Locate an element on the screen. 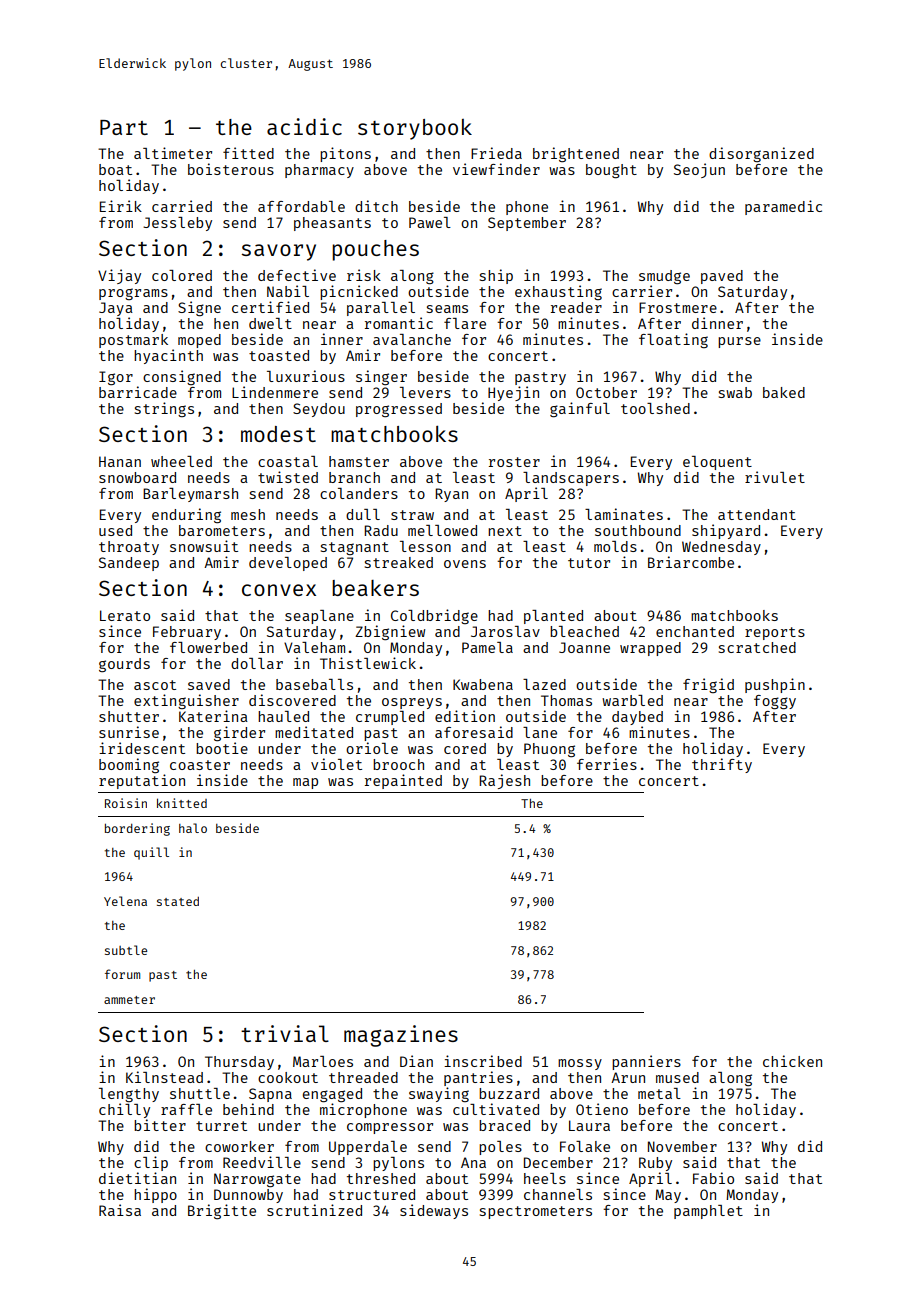 This screenshot has height=1308, width=924. Dian is located at coordinates (416, 1061).
